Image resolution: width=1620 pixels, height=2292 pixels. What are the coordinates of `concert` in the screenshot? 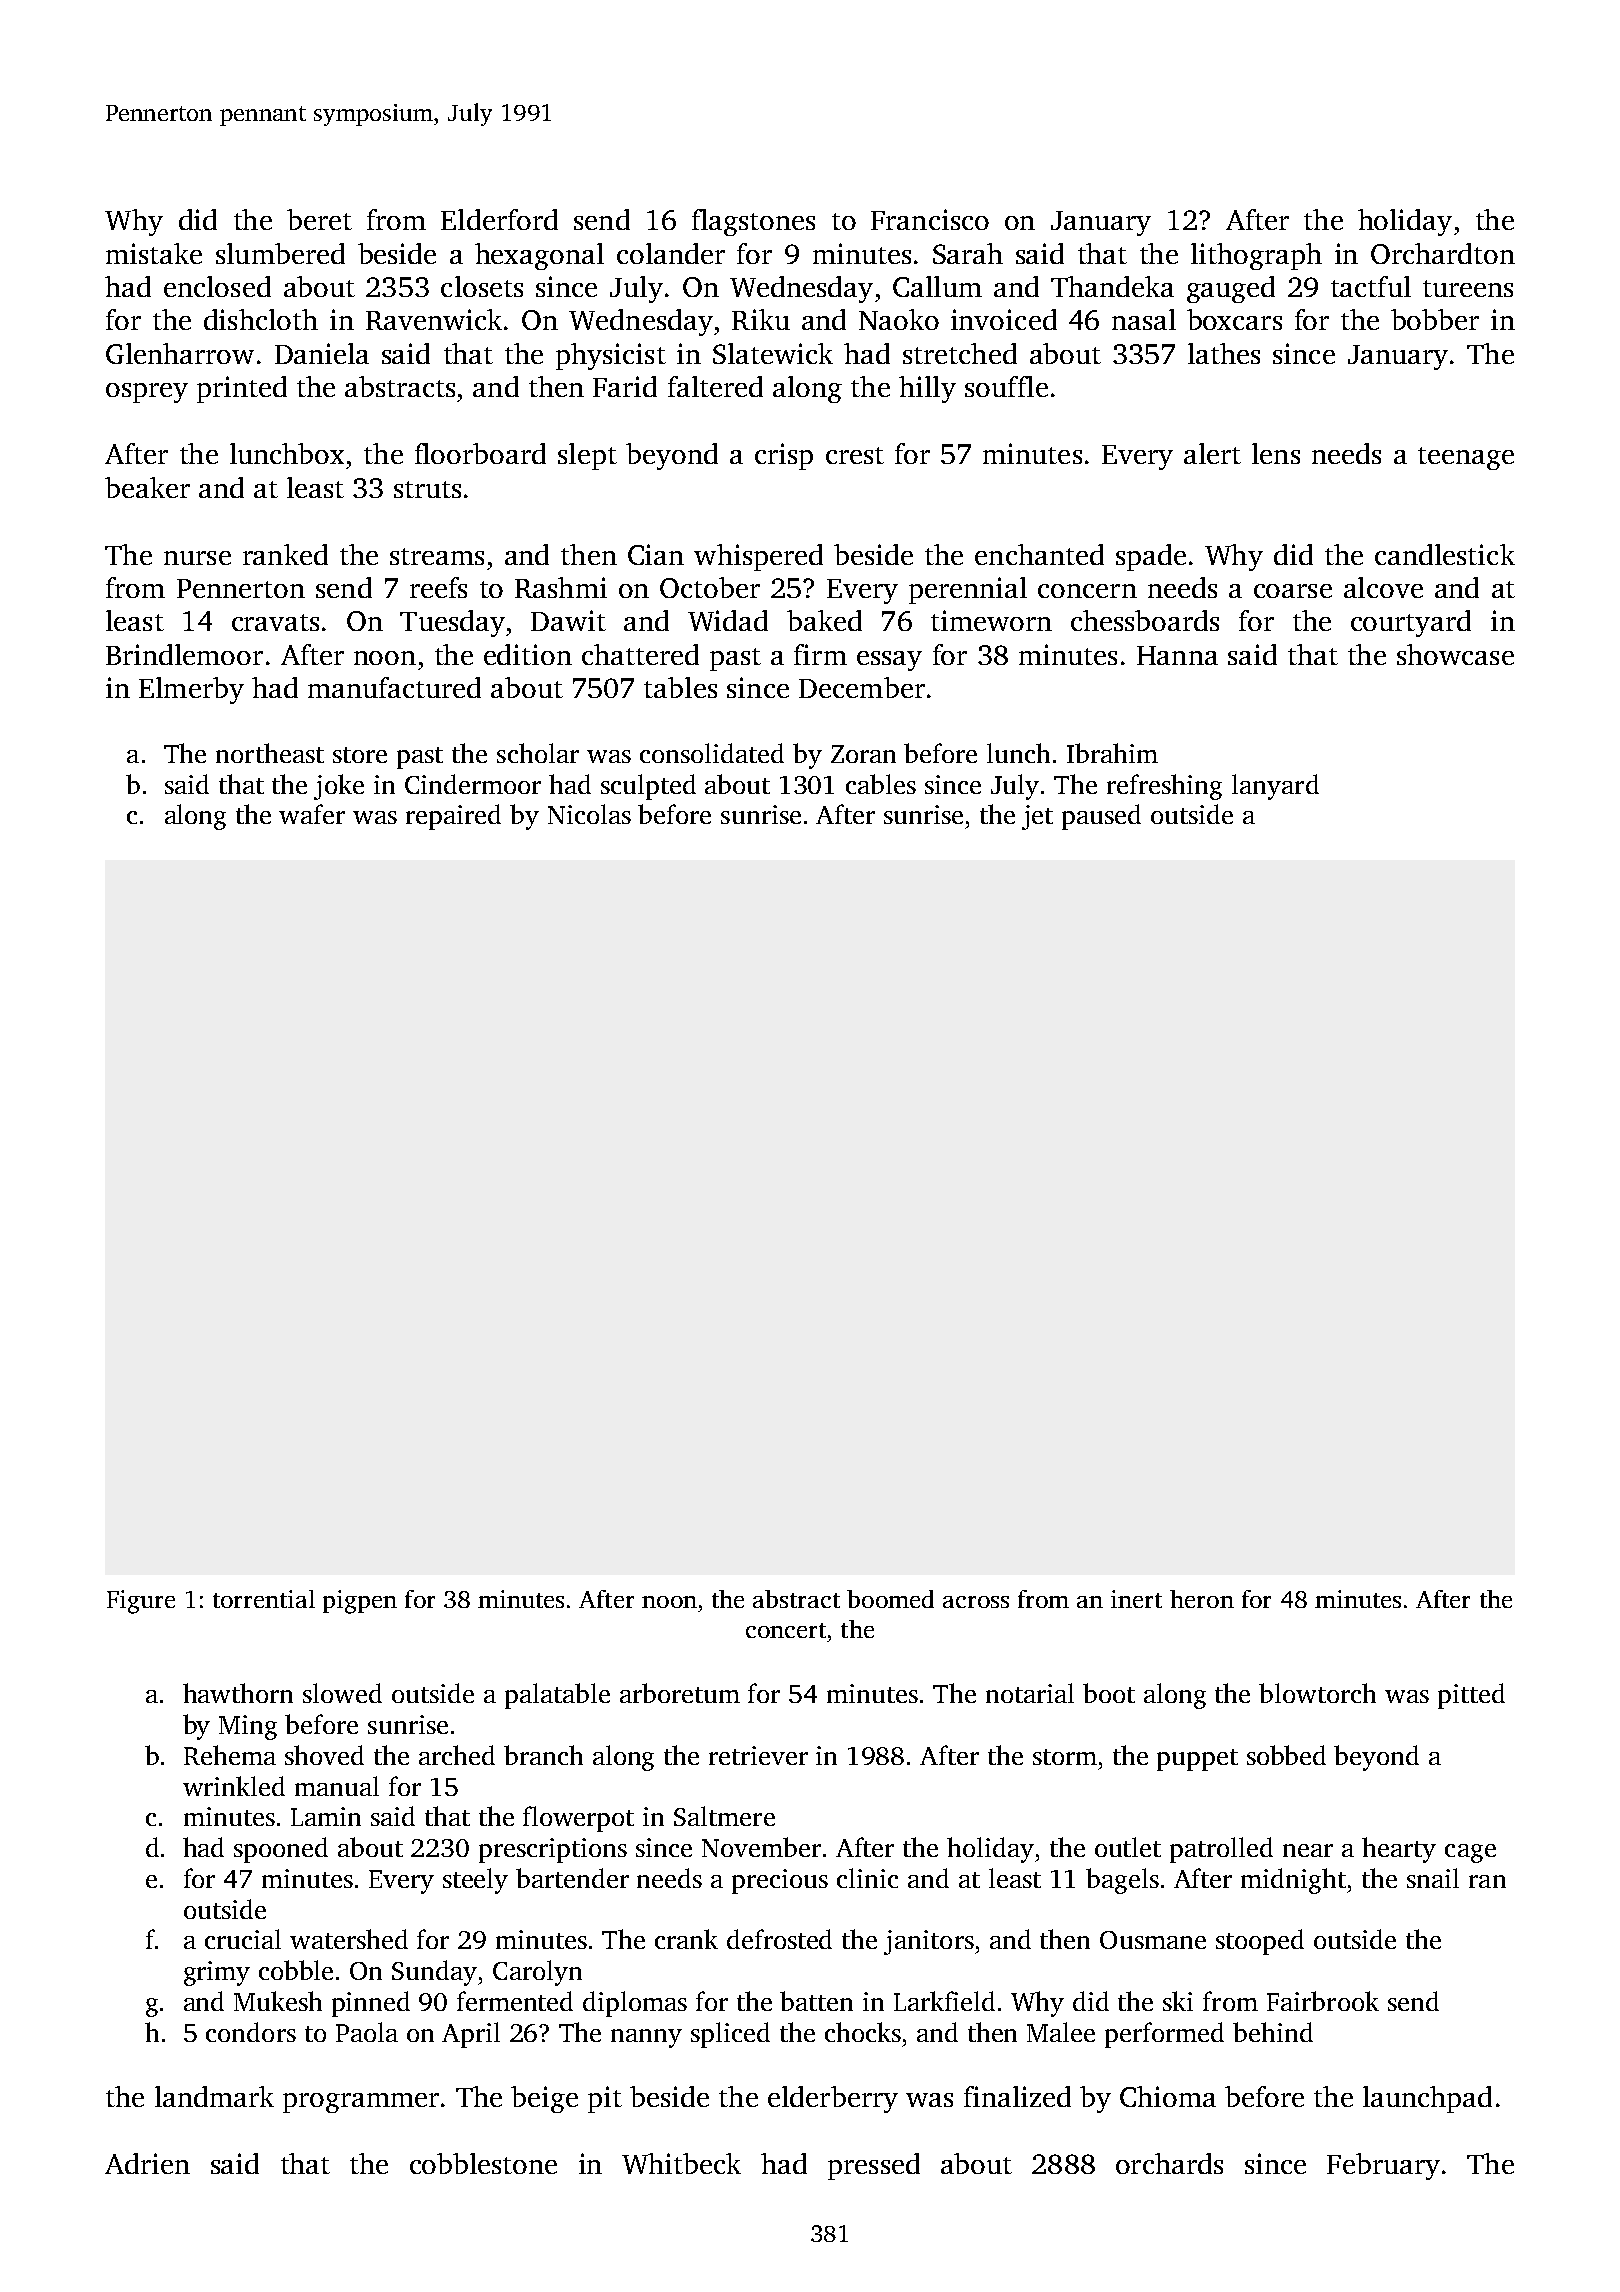 It's located at (786, 1630).
